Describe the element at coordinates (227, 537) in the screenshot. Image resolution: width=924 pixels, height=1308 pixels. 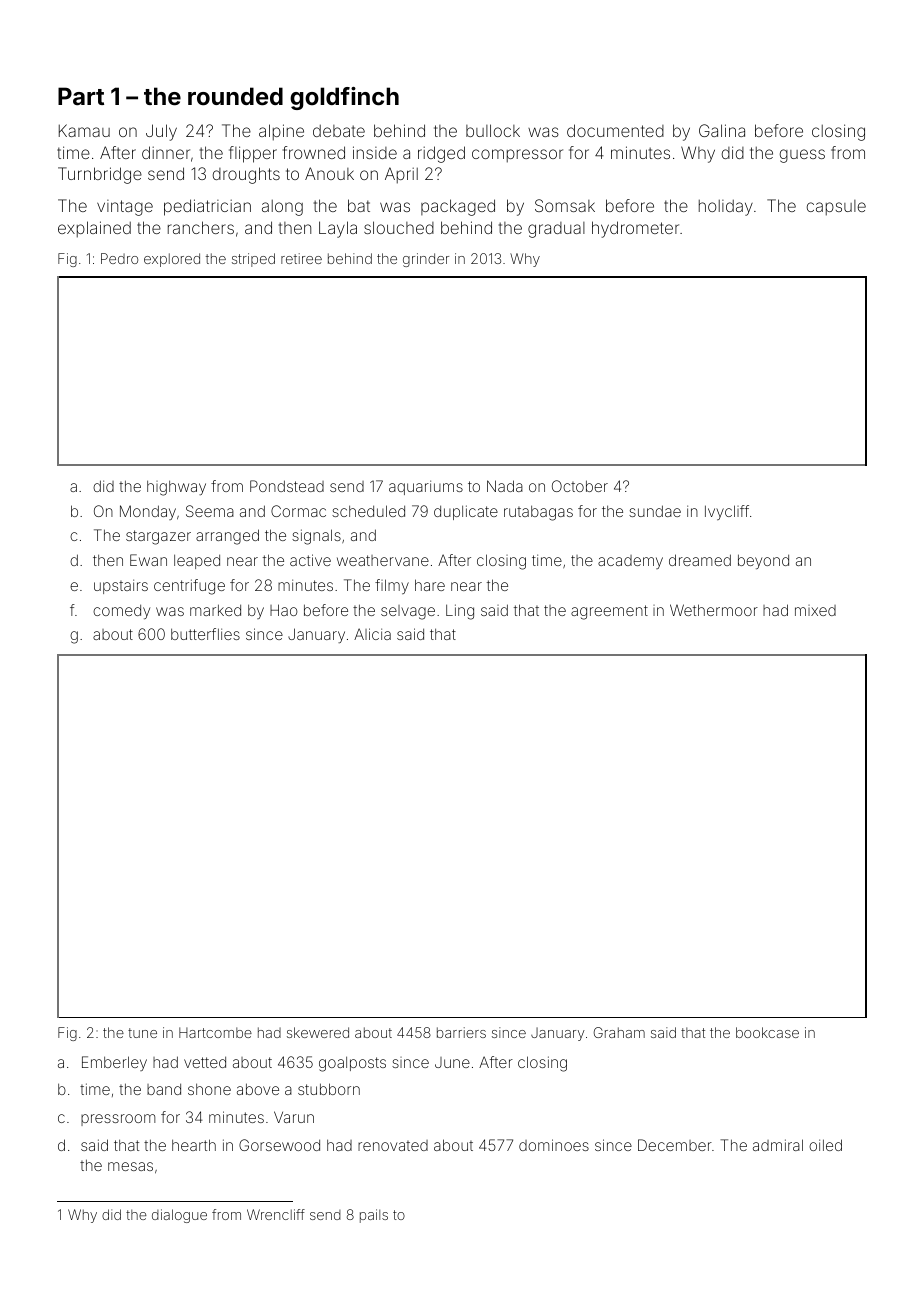
I see `arranged` at that location.
